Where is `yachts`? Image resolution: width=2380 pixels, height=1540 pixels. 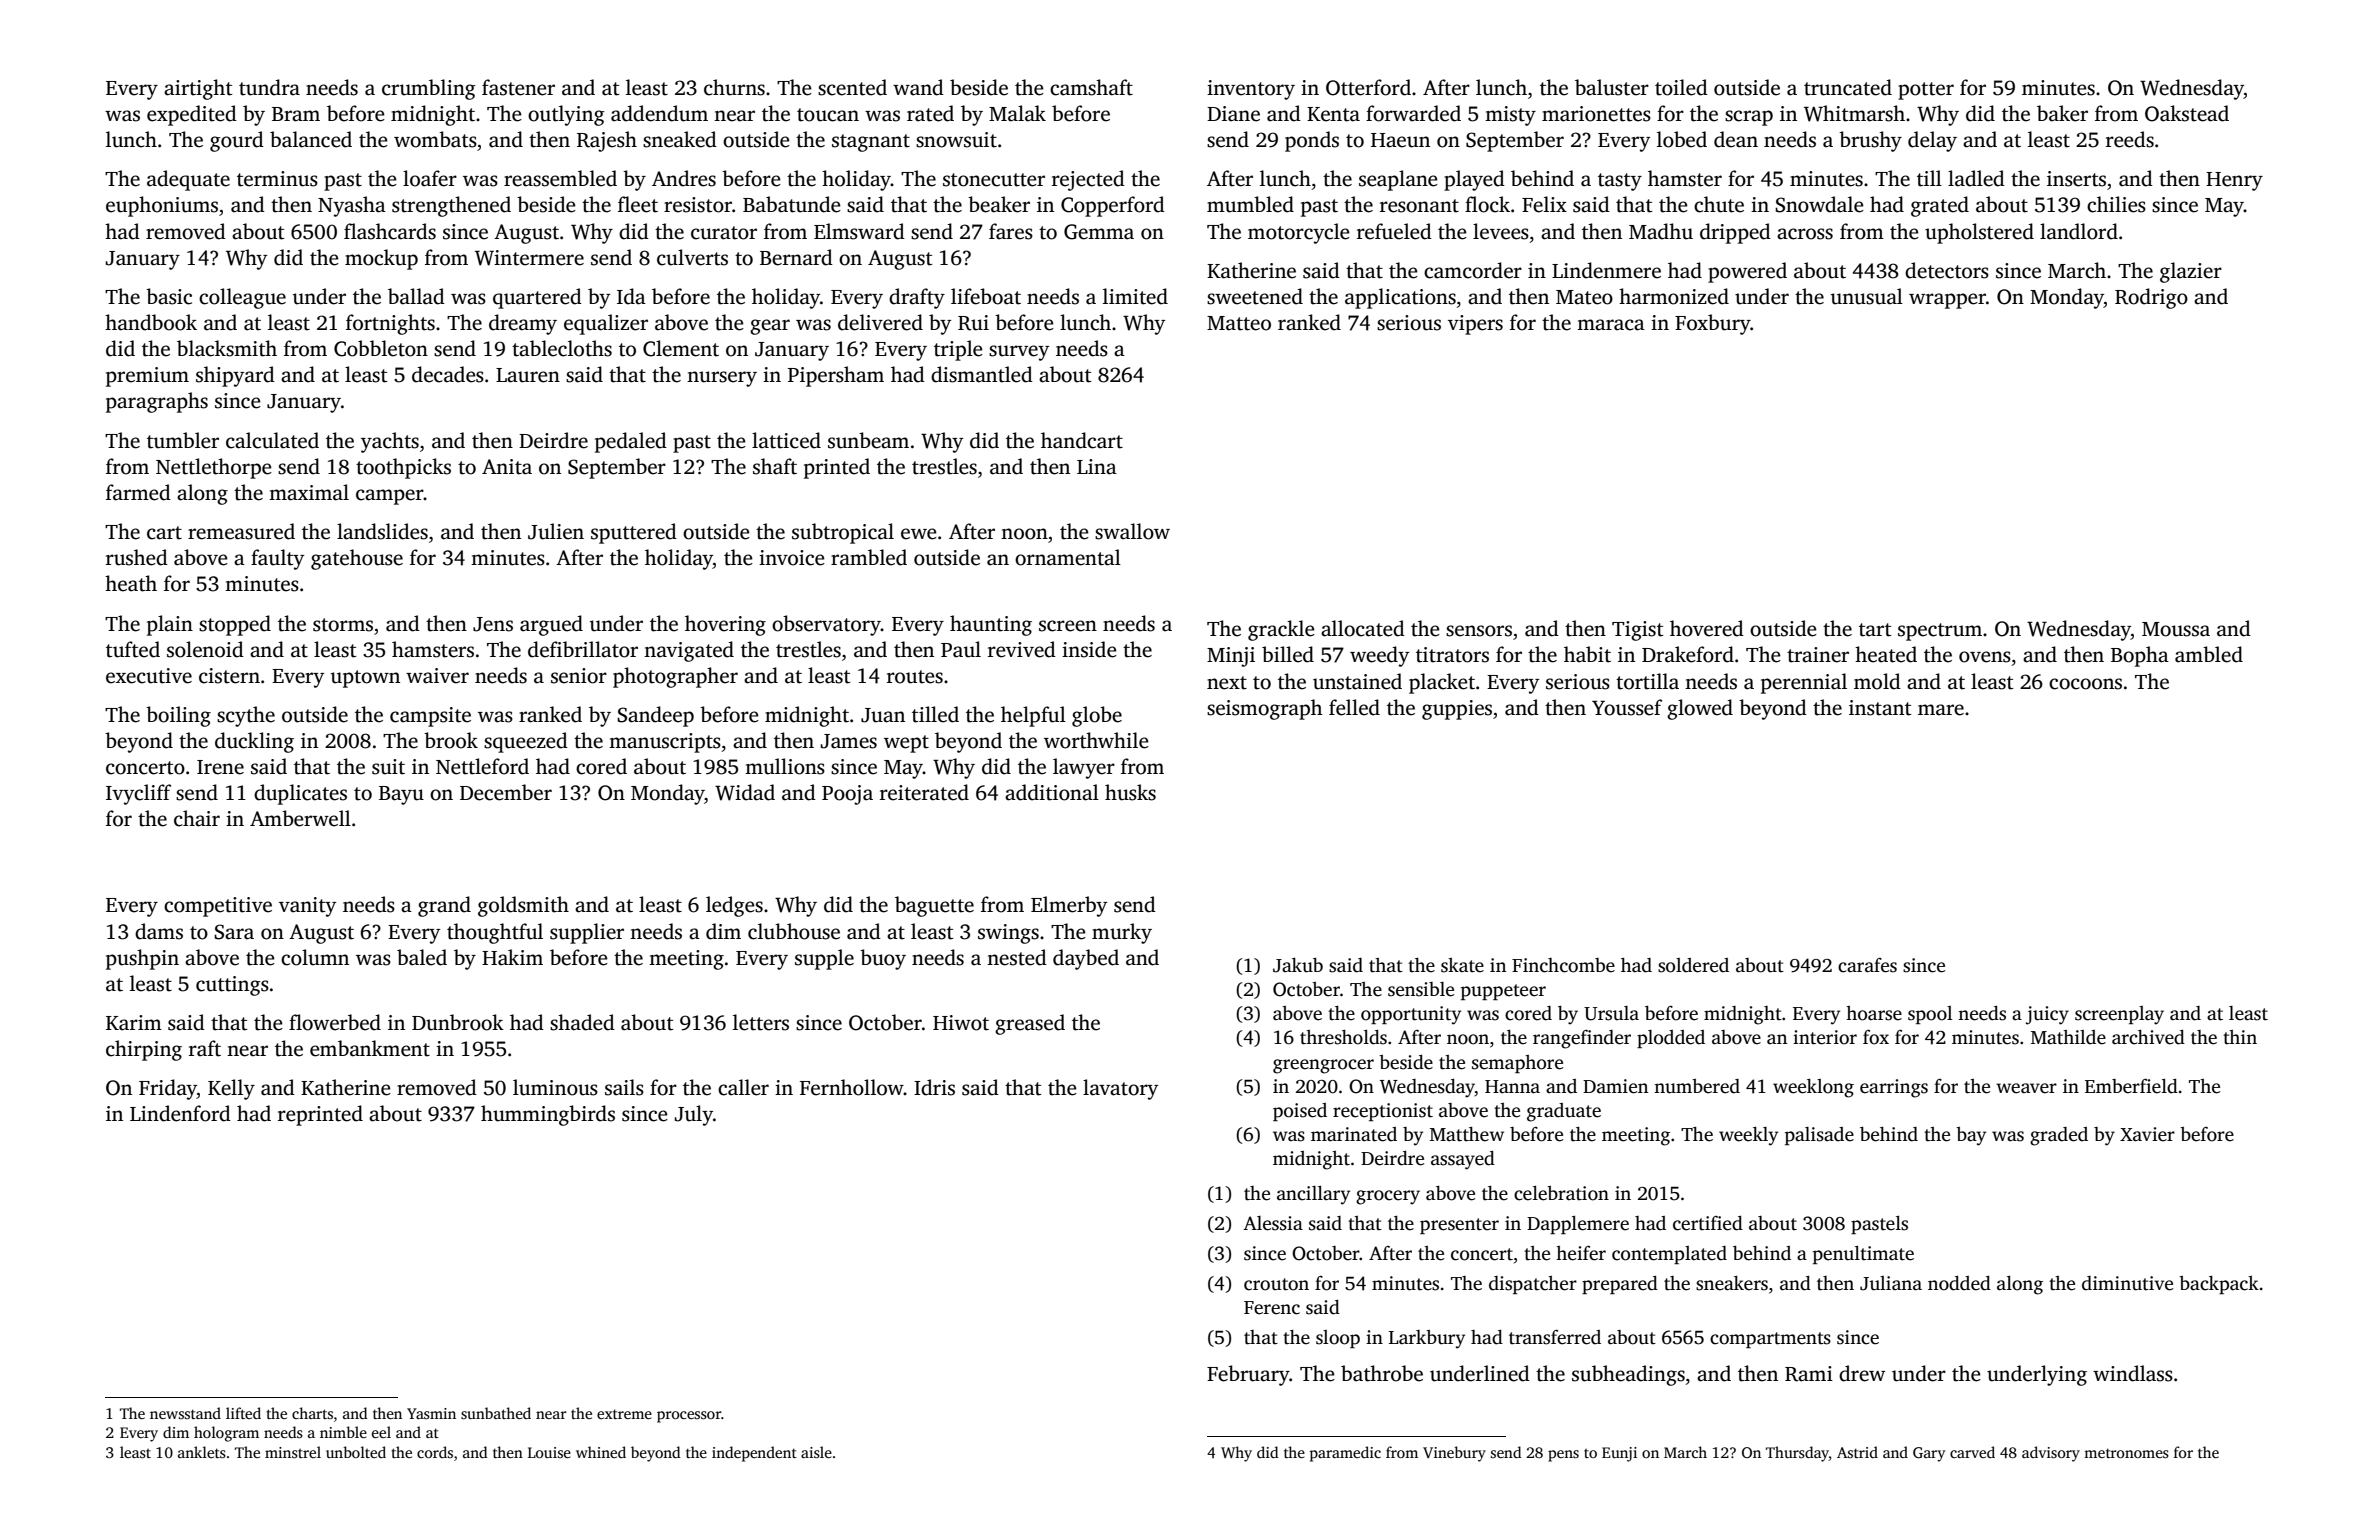 yachts is located at coordinates (390, 442).
